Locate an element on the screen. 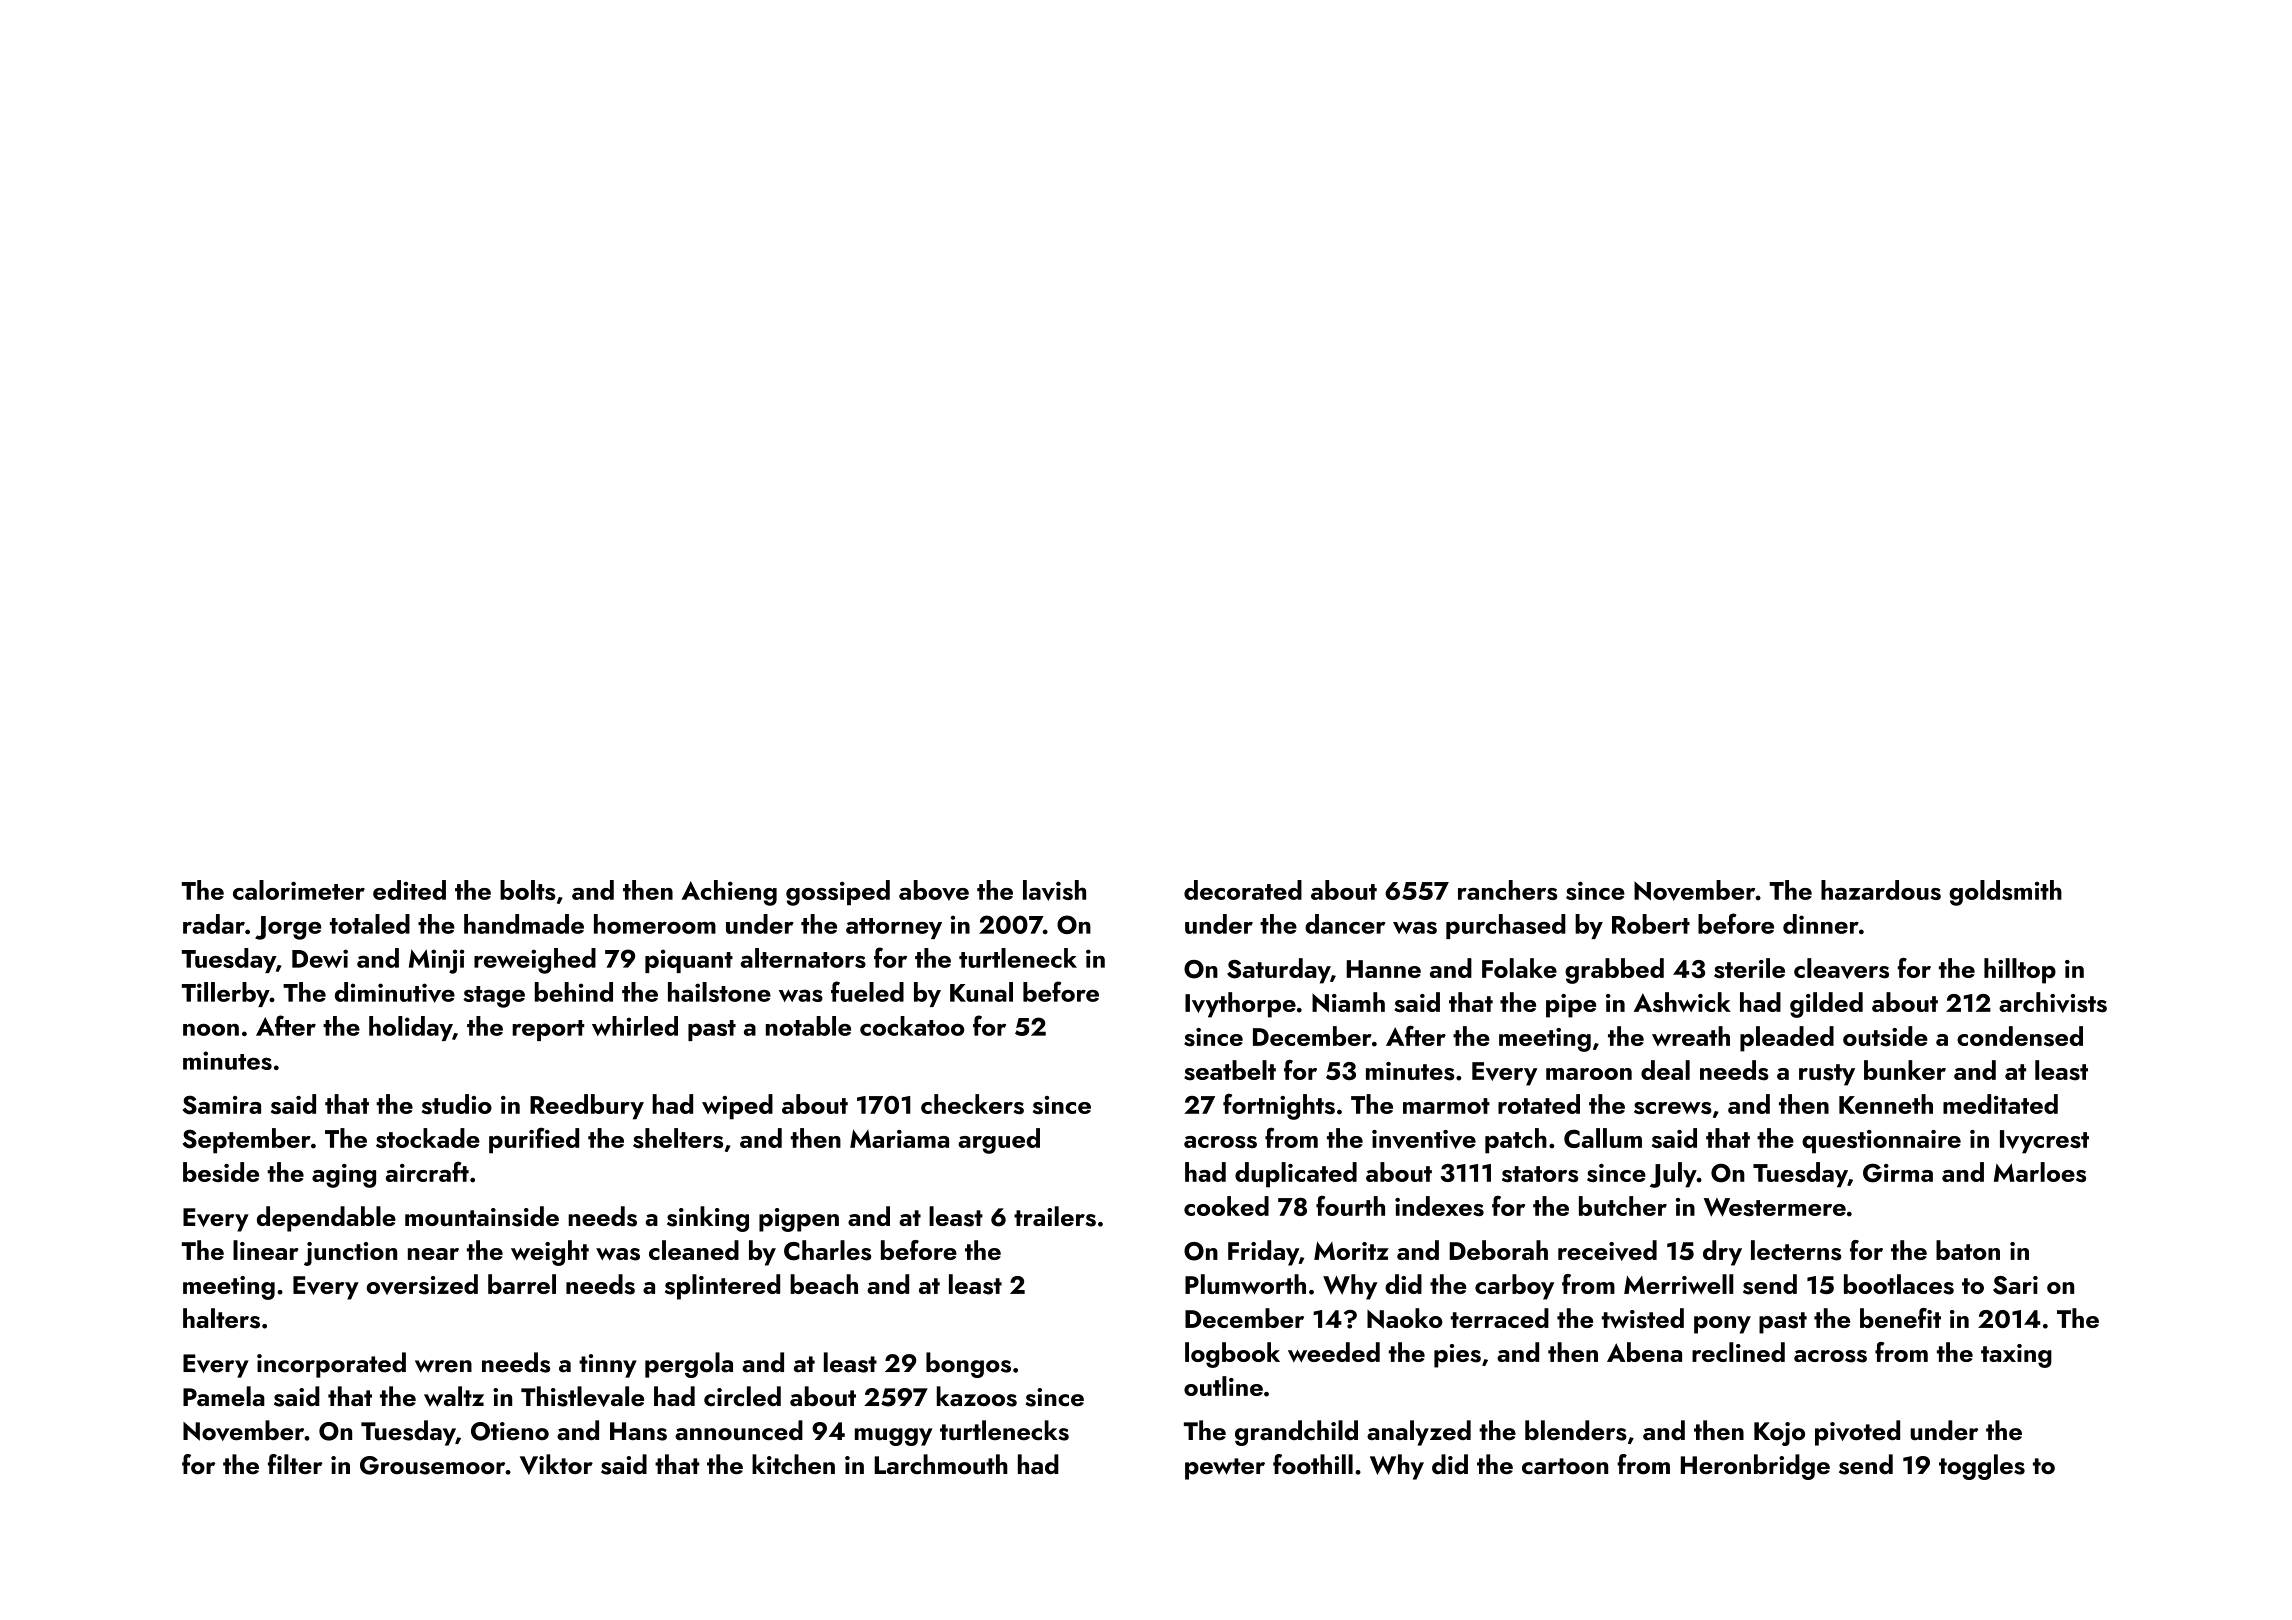 This screenshot has height=1620, width=2292. toggles is located at coordinates (1982, 1467).
